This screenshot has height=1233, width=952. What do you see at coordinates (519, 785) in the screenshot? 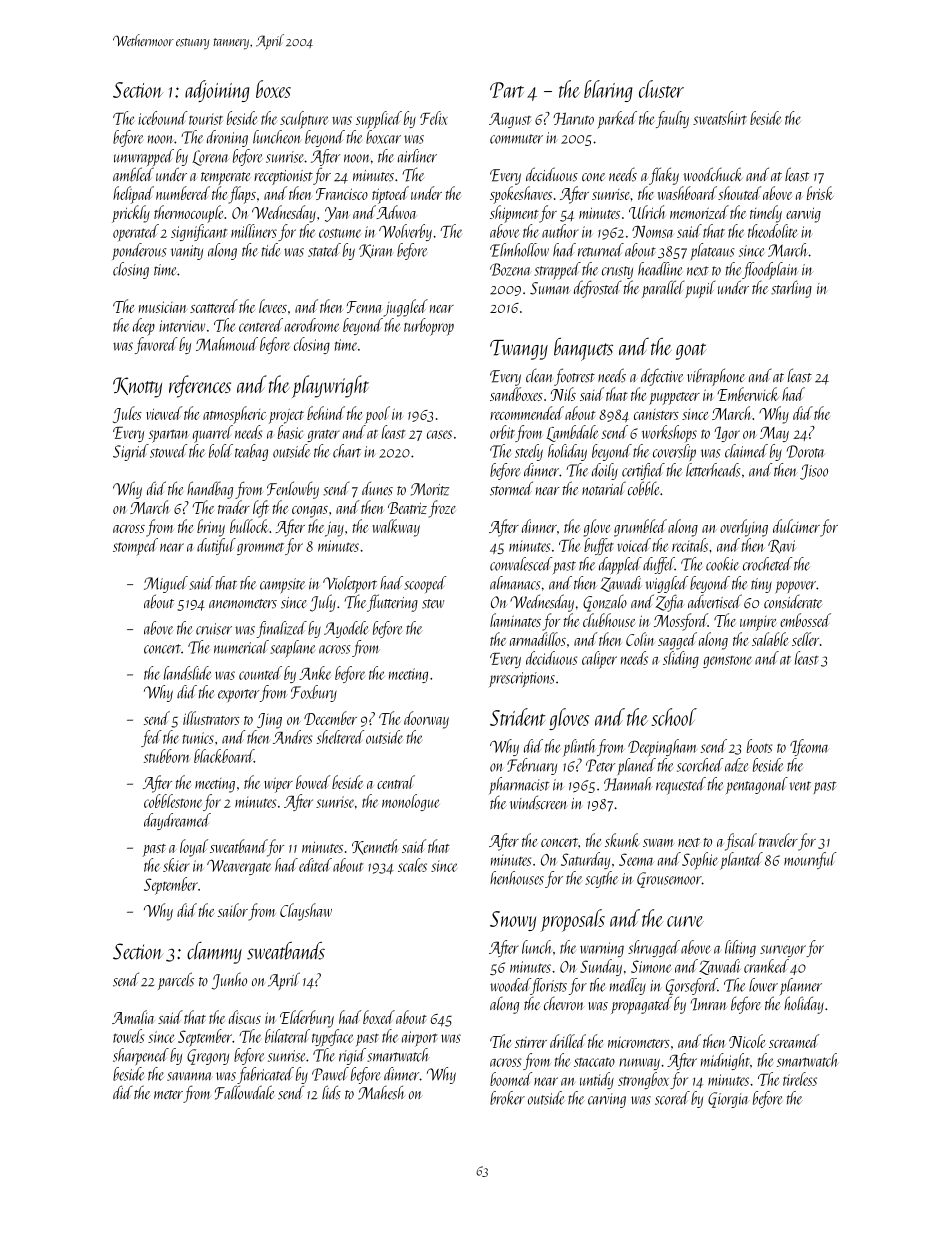
I see `pharmacist` at bounding box center [519, 785].
